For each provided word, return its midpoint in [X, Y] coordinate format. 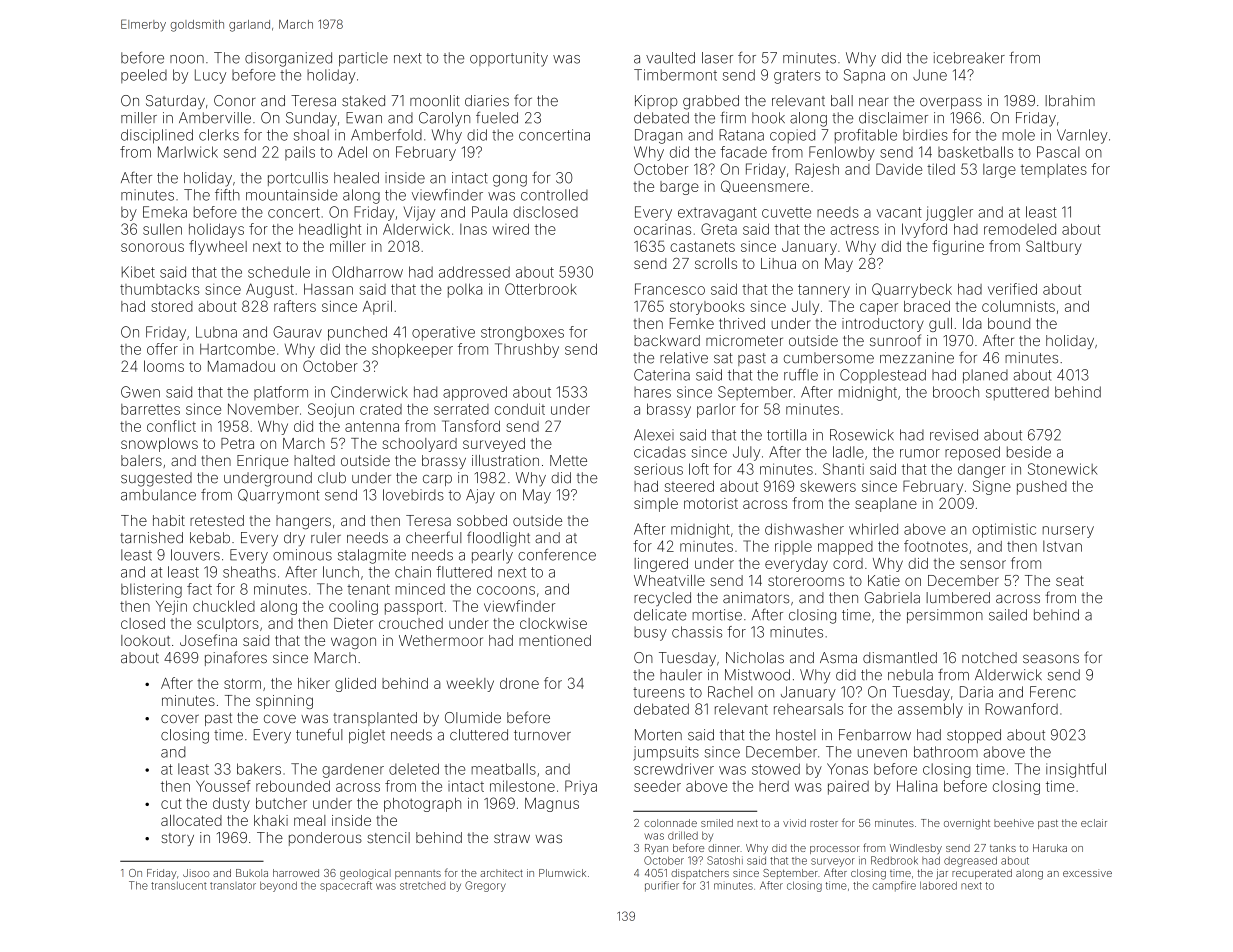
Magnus [552, 805]
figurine [958, 247]
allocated [191, 820]
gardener [353, 770]
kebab [210, 538]
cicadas [660, 452]
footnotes [936, 546]
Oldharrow [367, 272]
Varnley [1082, 136]
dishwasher [804, 529]
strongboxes [522, 333]
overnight [967, 824]
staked [363, 101]
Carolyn [444, 119]
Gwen [140, 392]
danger [982, 470]
